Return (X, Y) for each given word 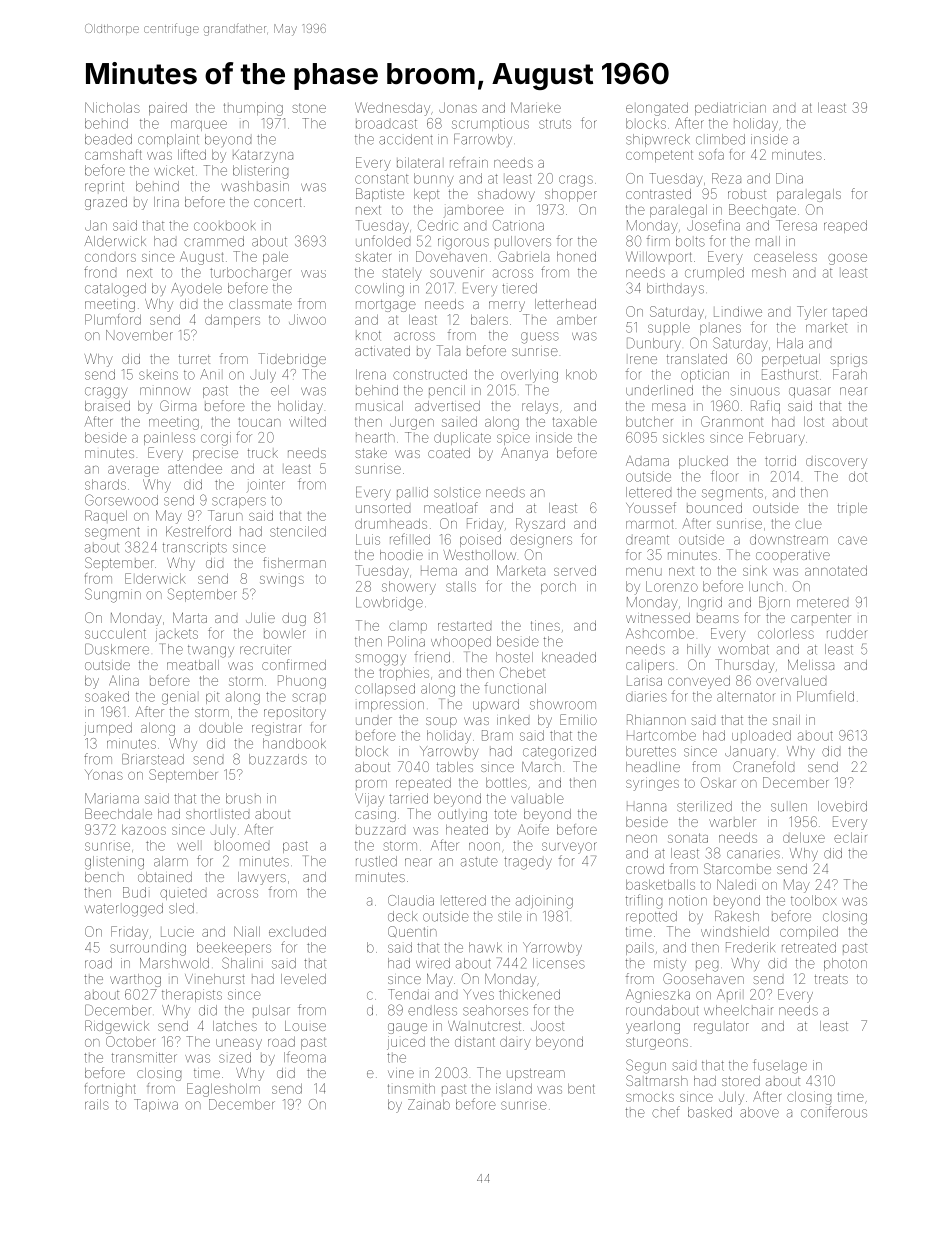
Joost (547, 1026)
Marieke (536, 107)
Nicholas (112, 107)
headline (653, 767)
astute (479, 862)
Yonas (104, 774)
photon (845, 964)
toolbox (813, 900)
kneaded (569, 657)
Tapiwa (156, 1105)
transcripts (195, 548)
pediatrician (730, 108)
